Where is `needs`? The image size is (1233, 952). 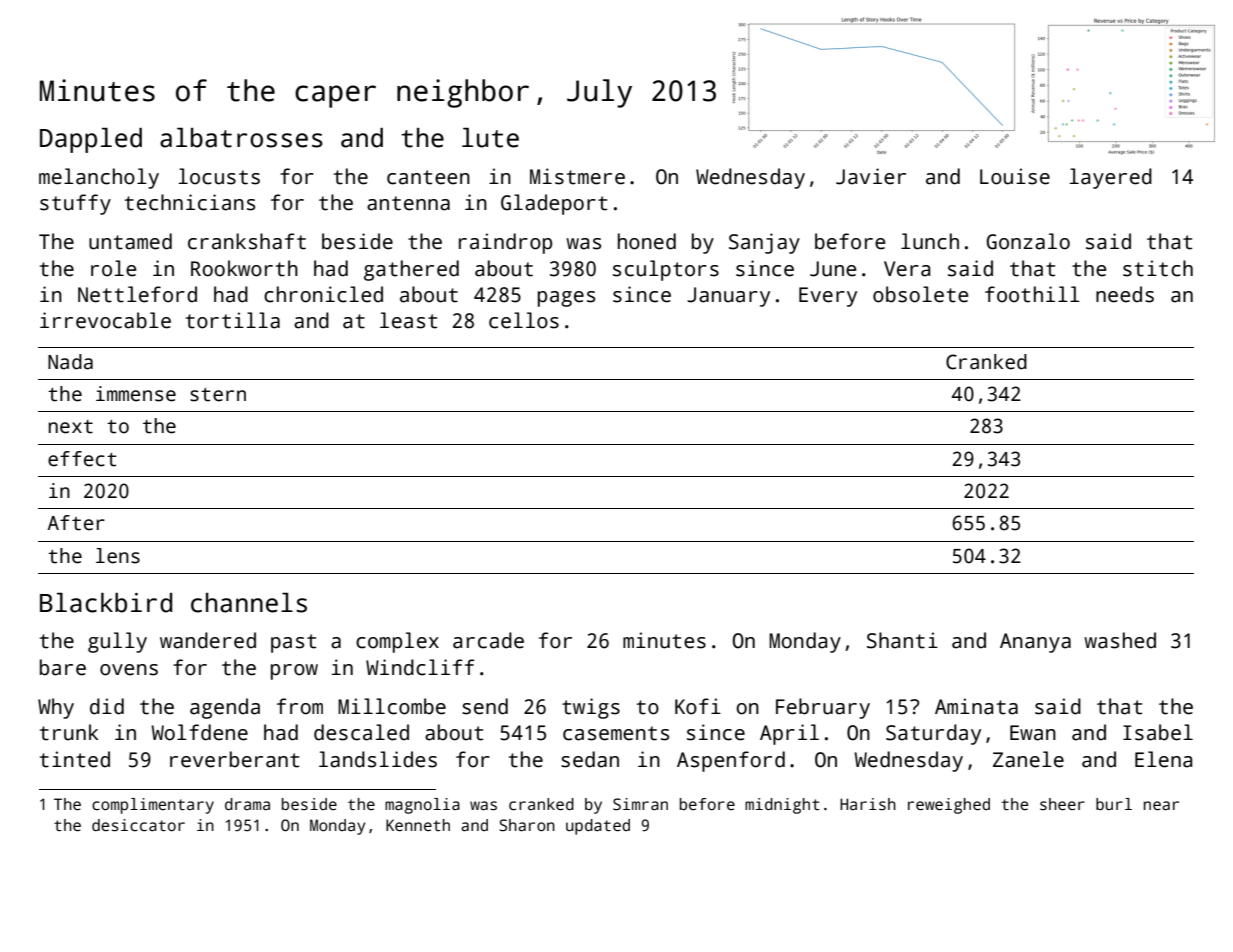
needs is located at coordinates (1125, 294).
